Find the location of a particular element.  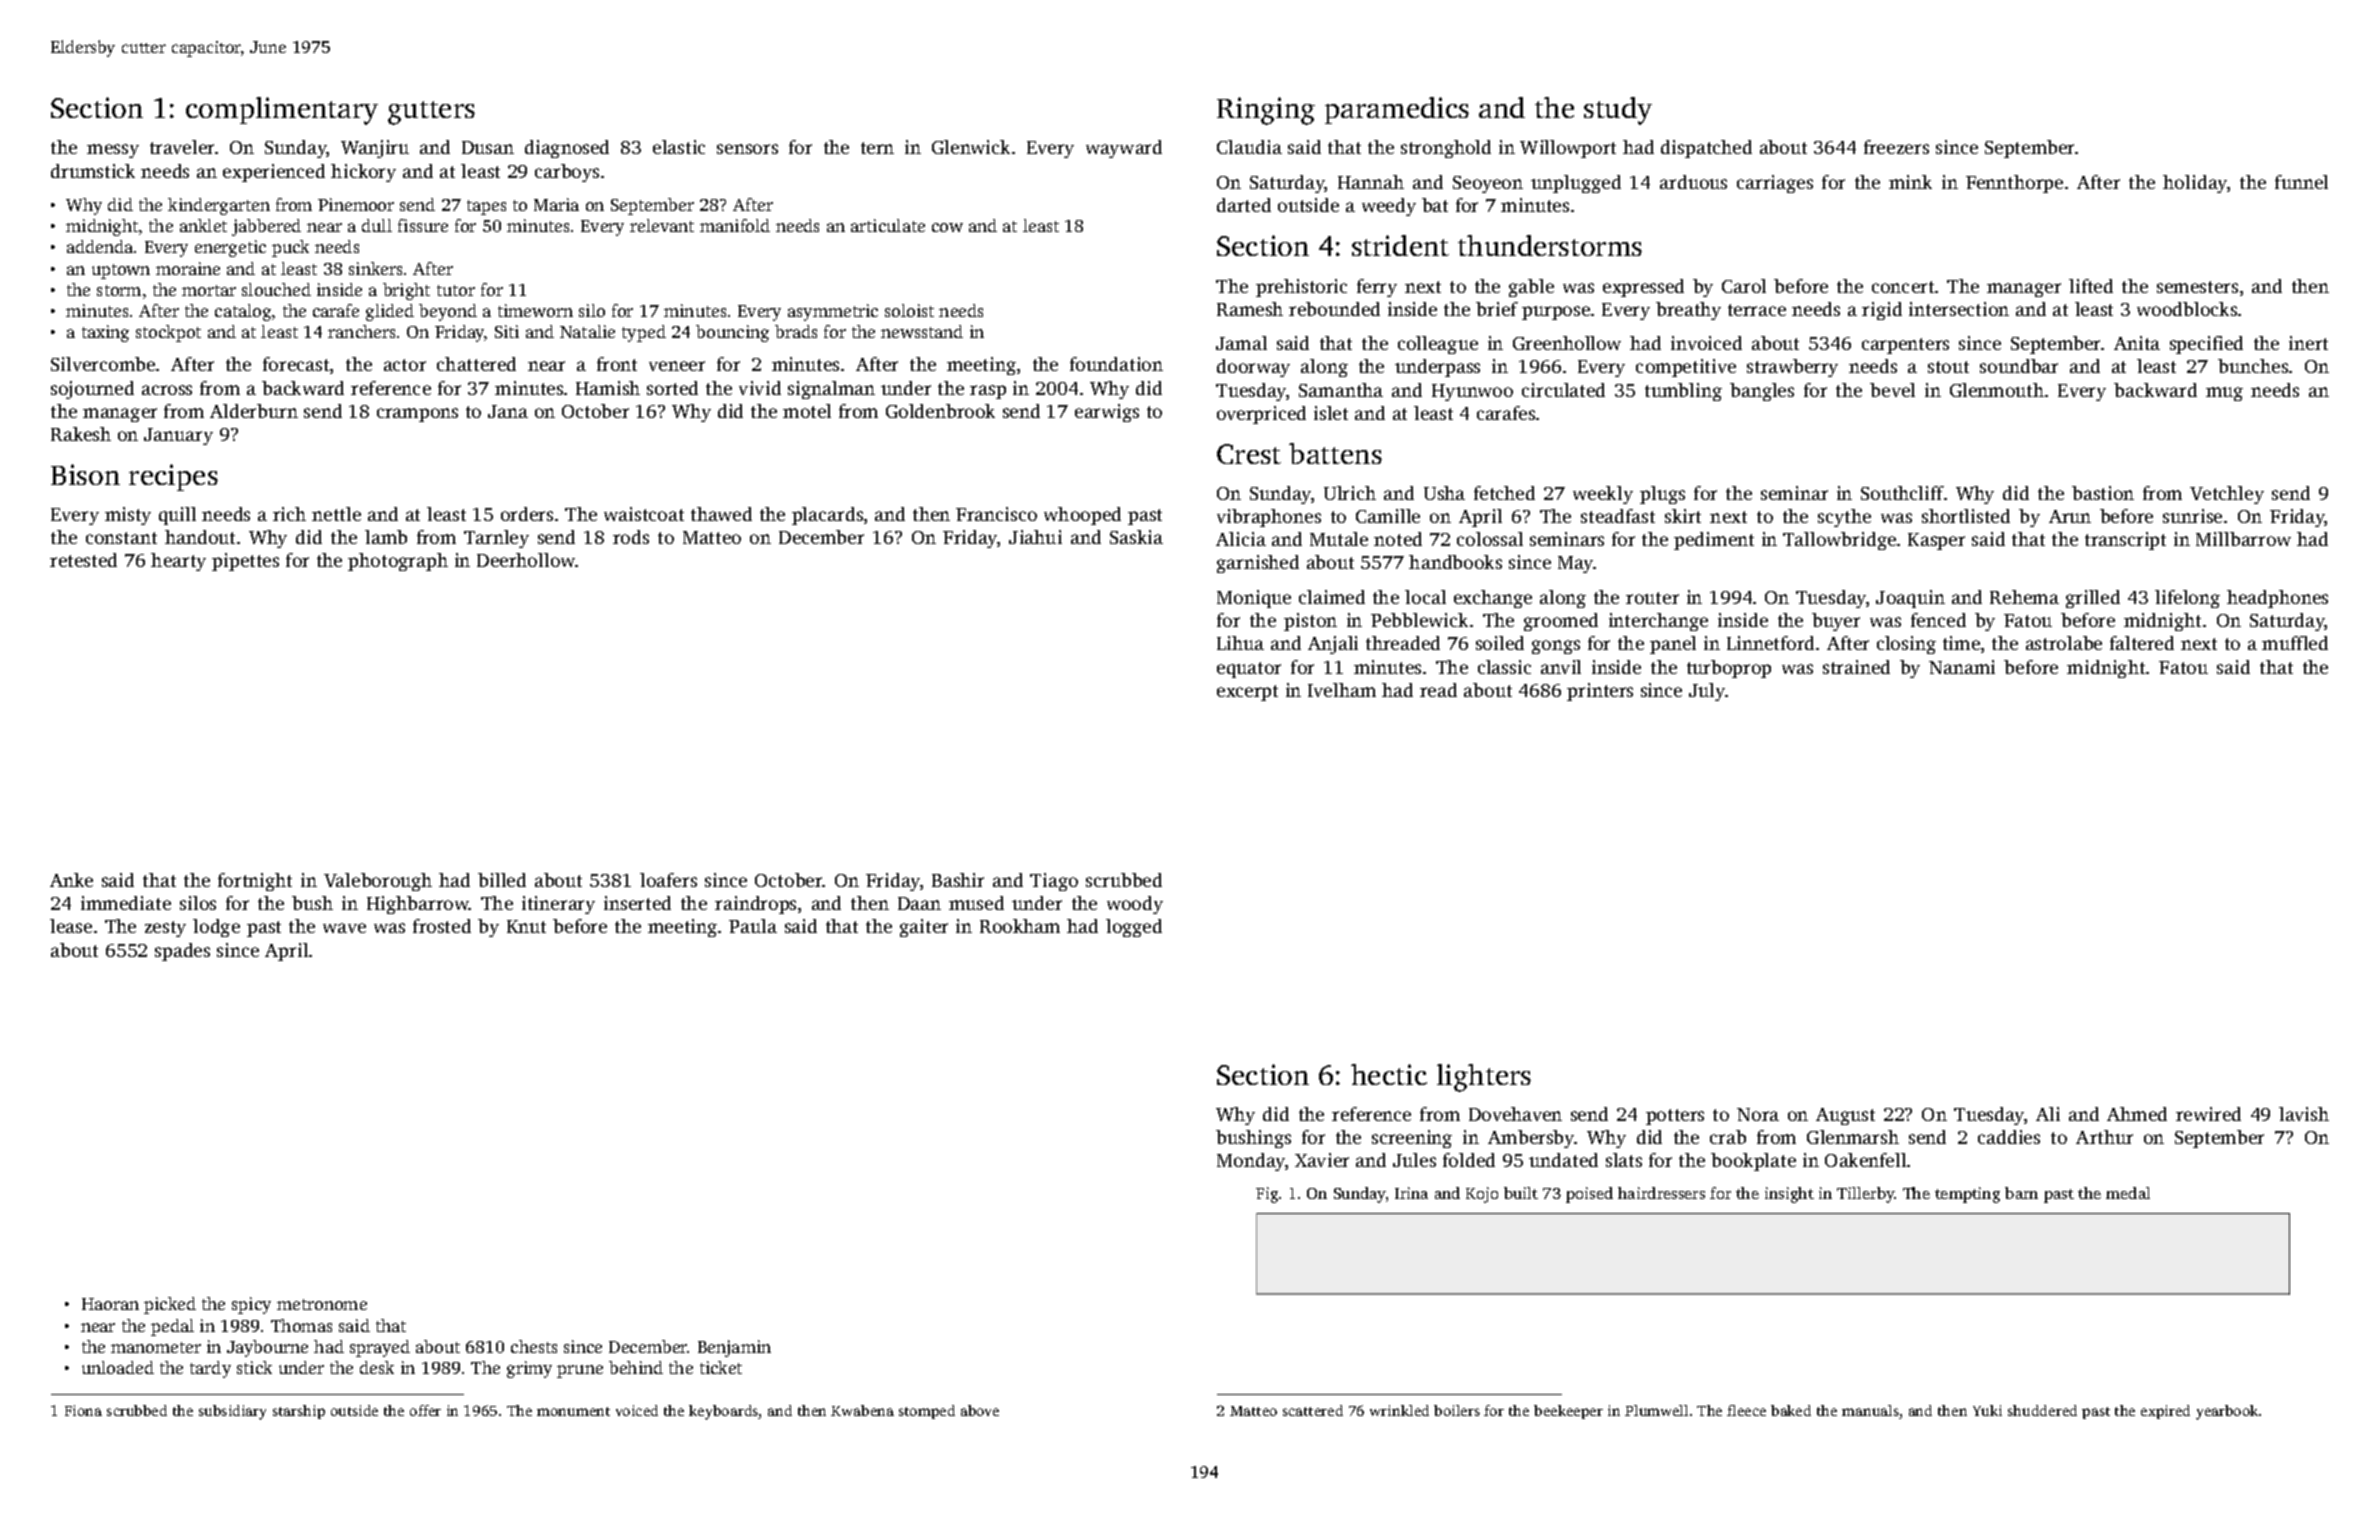

Nora is located at coordinates (1758, 1114).
